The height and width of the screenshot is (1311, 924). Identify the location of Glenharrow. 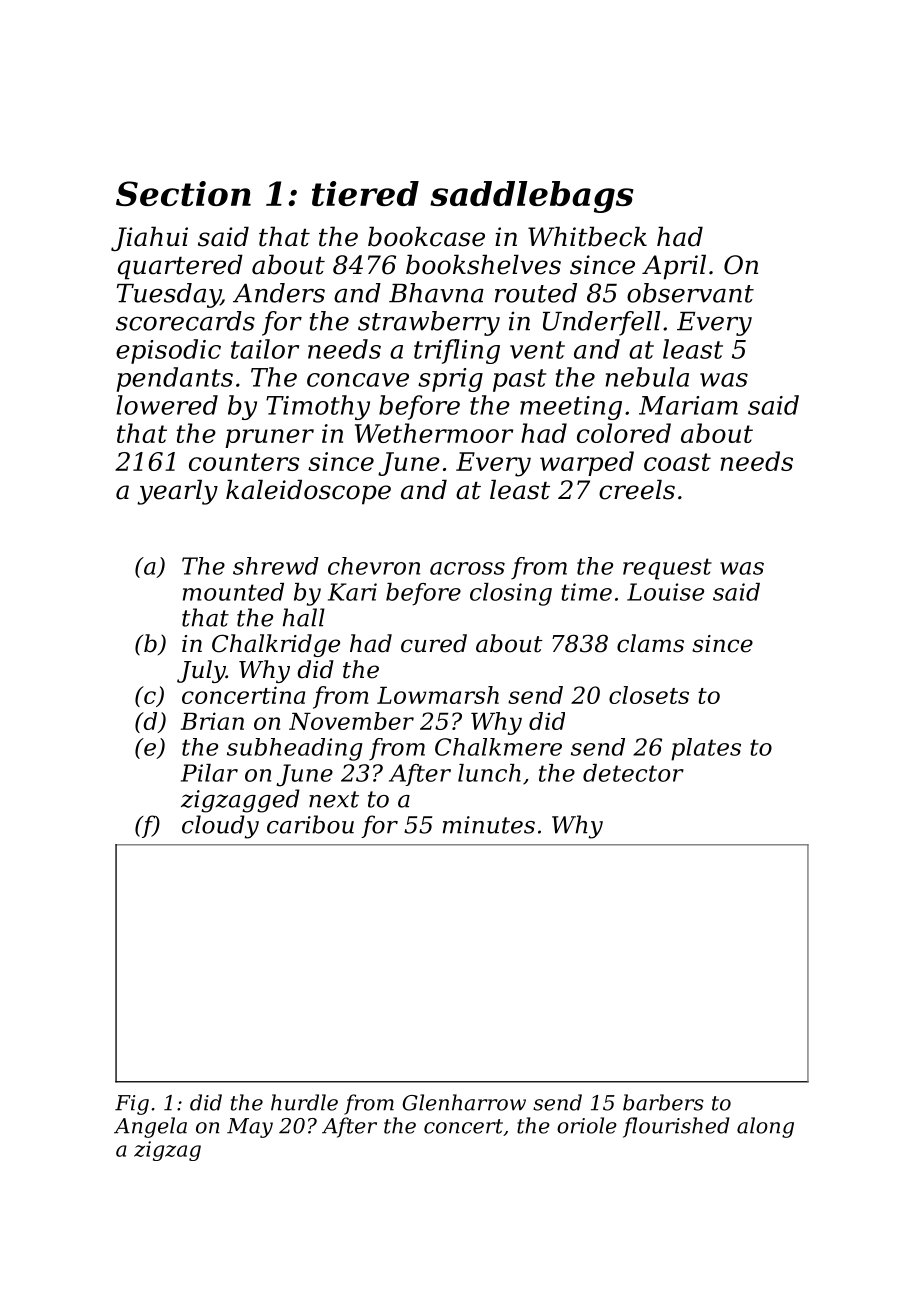
(464, 1102).
